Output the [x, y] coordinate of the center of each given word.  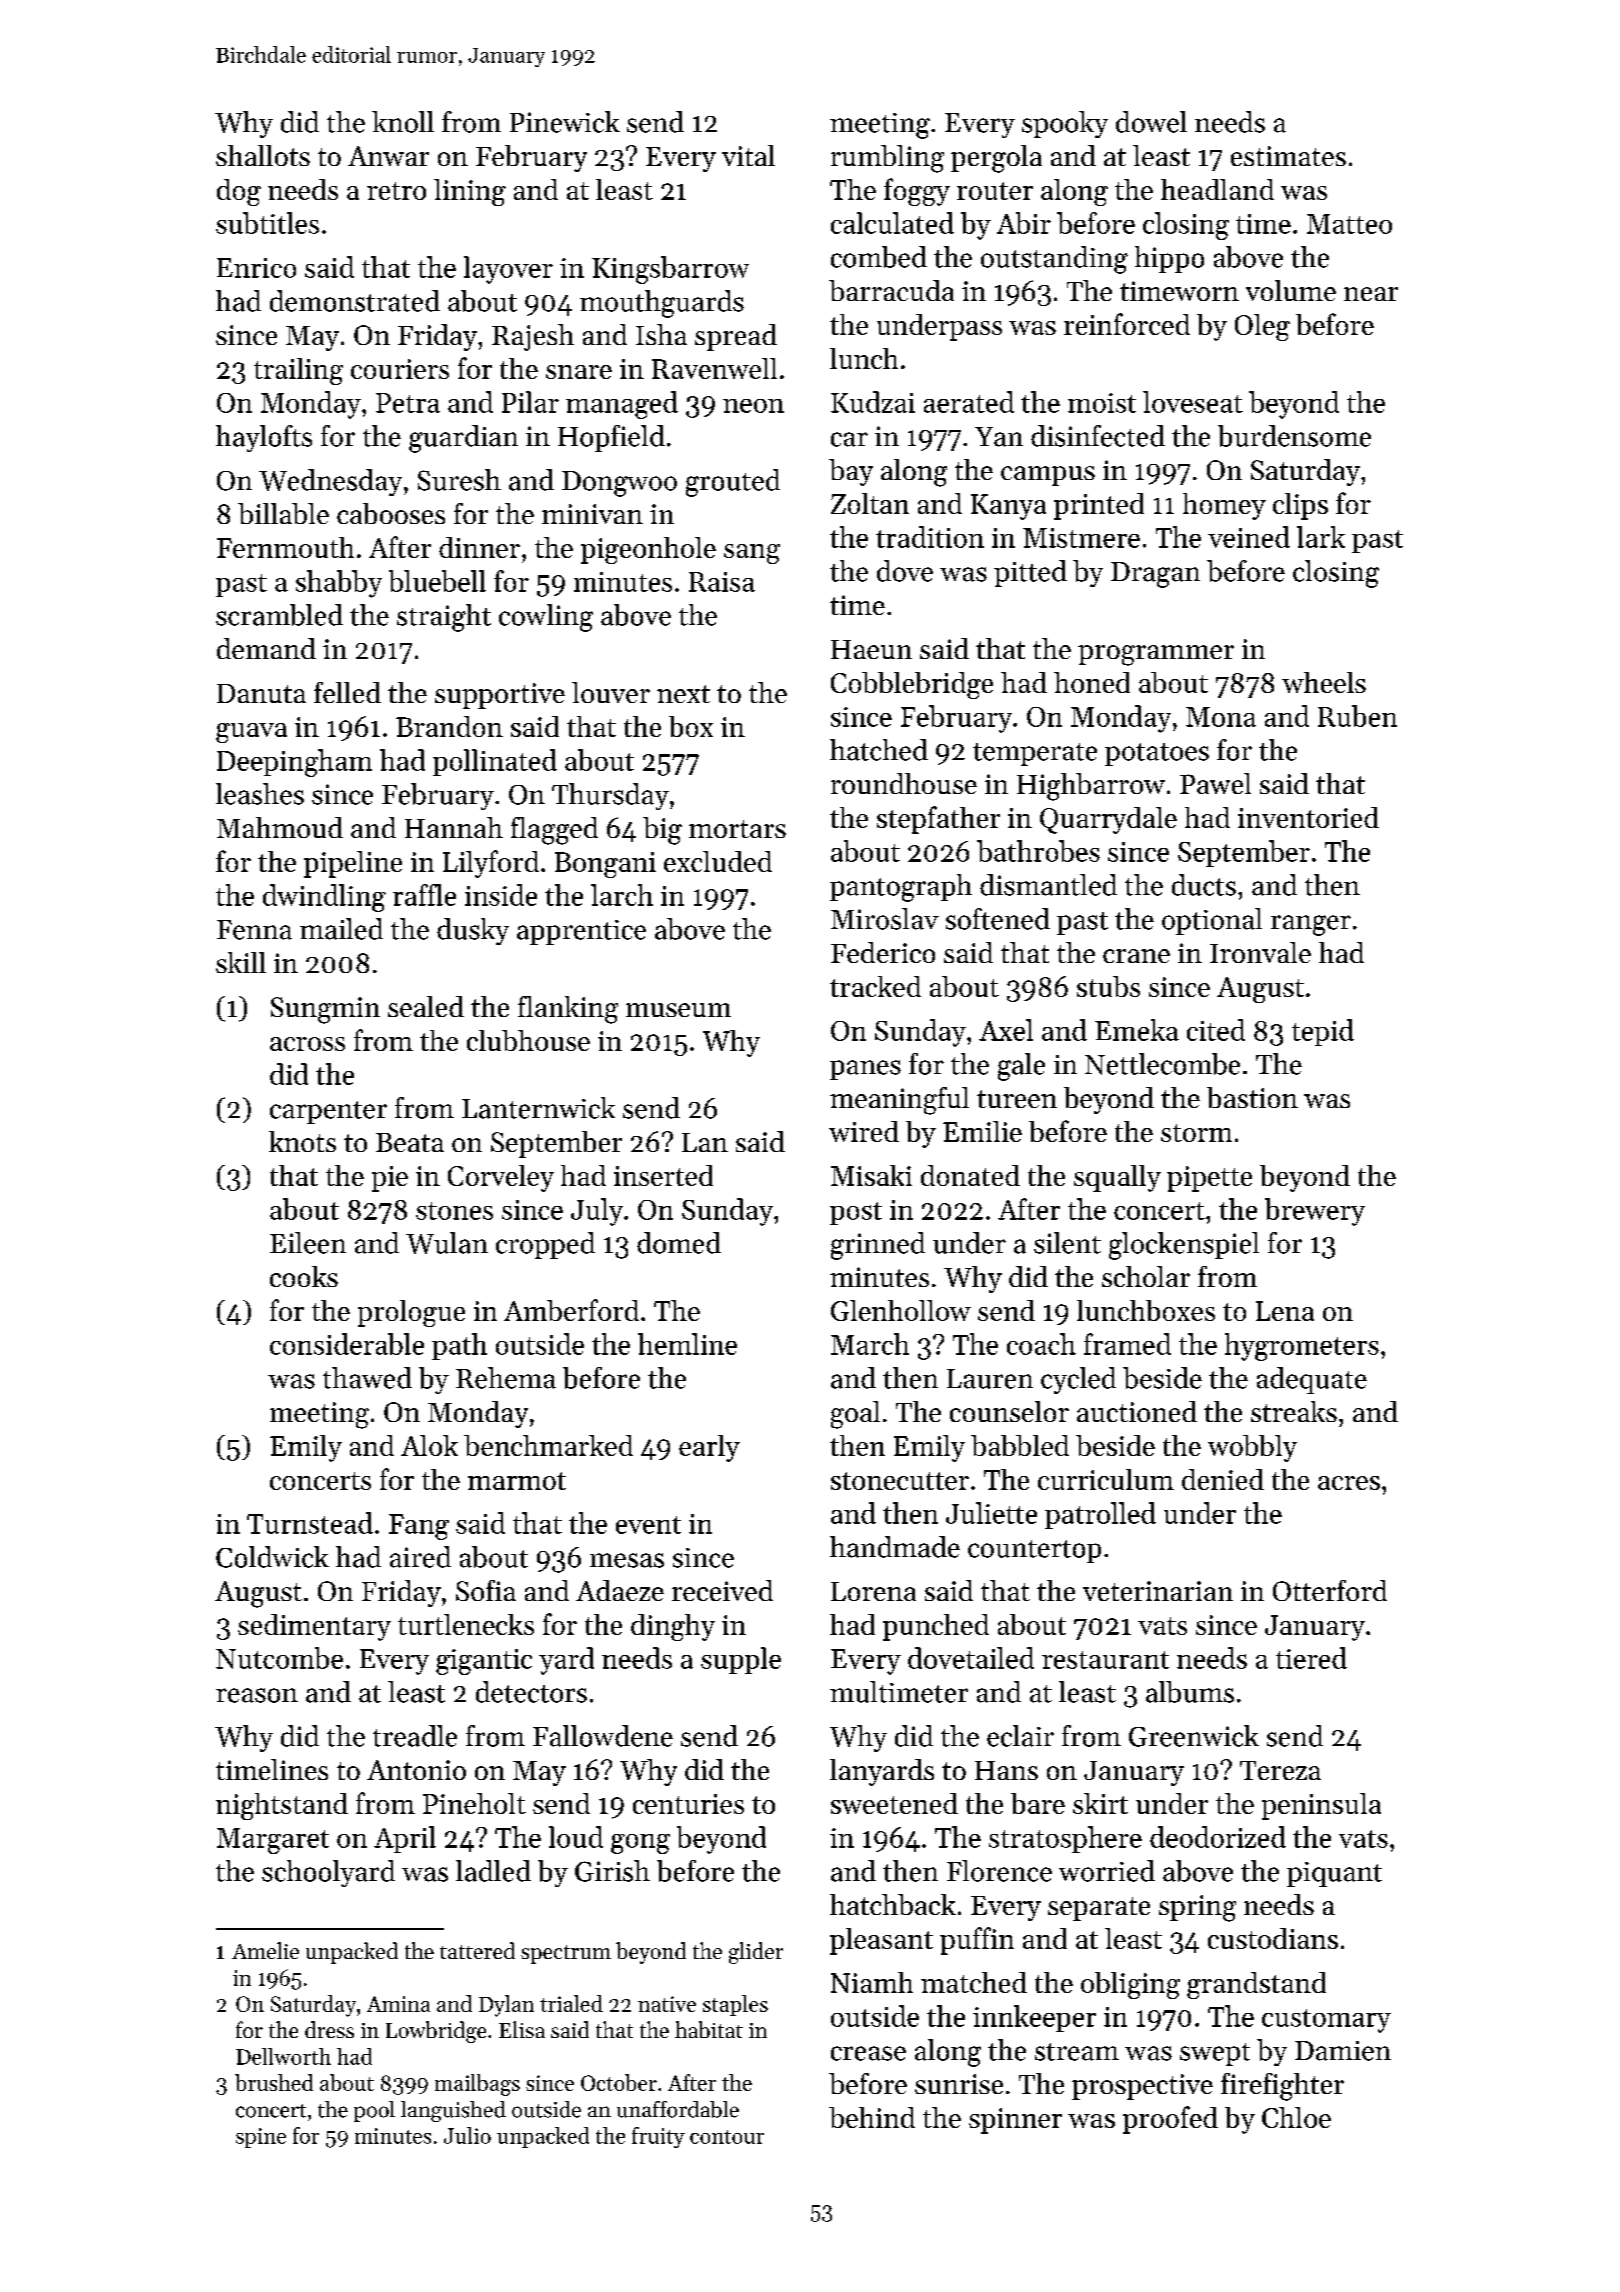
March [870, 1344]
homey [1224, 506]
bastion [1252, 1097]
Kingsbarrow [670, 270]
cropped [545, 1245]
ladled [493, 1871]
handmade [895, 1547]
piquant [1334, 1874]
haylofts [264, 438]
